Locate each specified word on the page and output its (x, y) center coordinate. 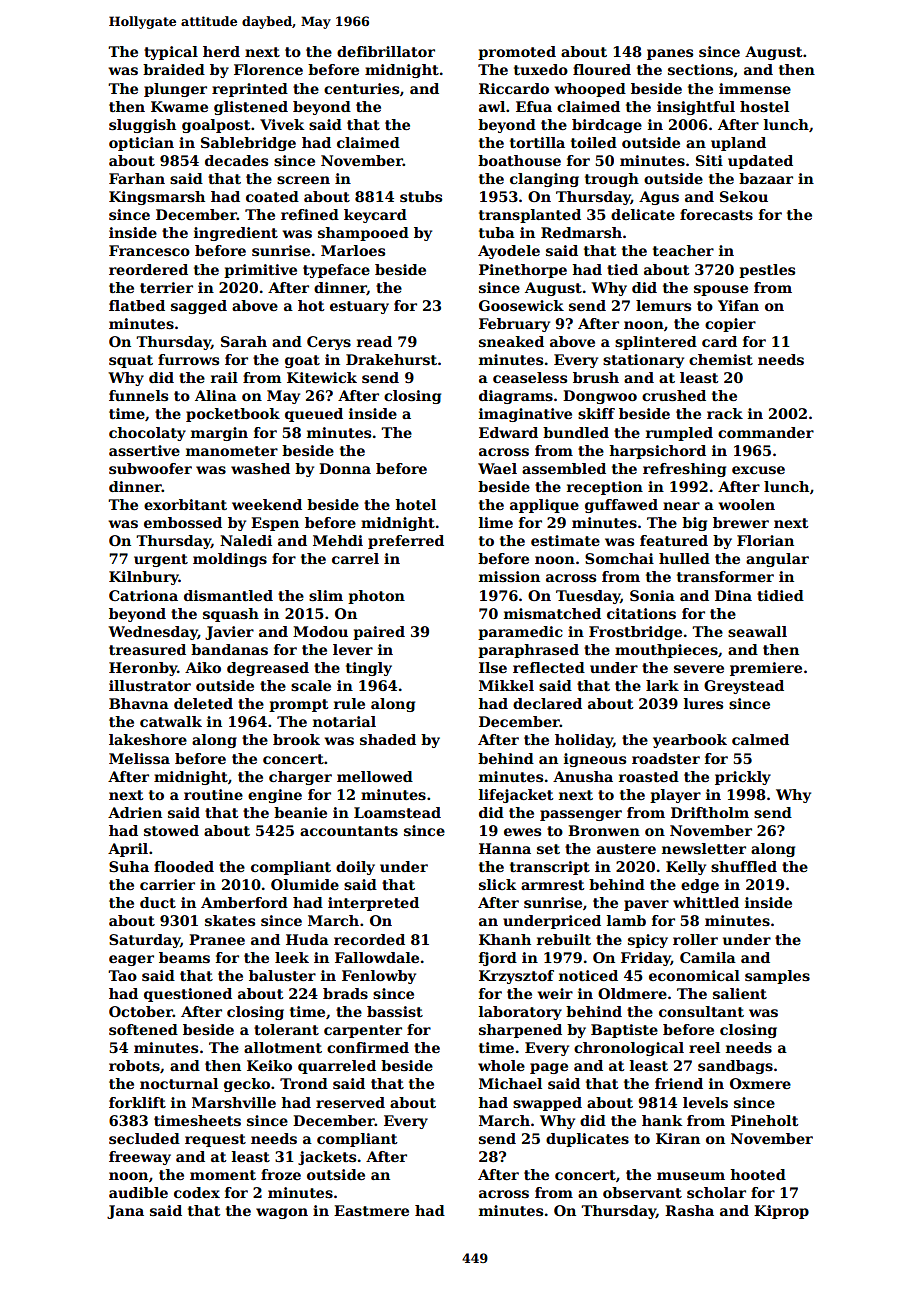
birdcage (607, 126)
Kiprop (781, 1212)
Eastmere (371, 1210)
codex (197, 1192)
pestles (767, 271)
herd (221, 51)
